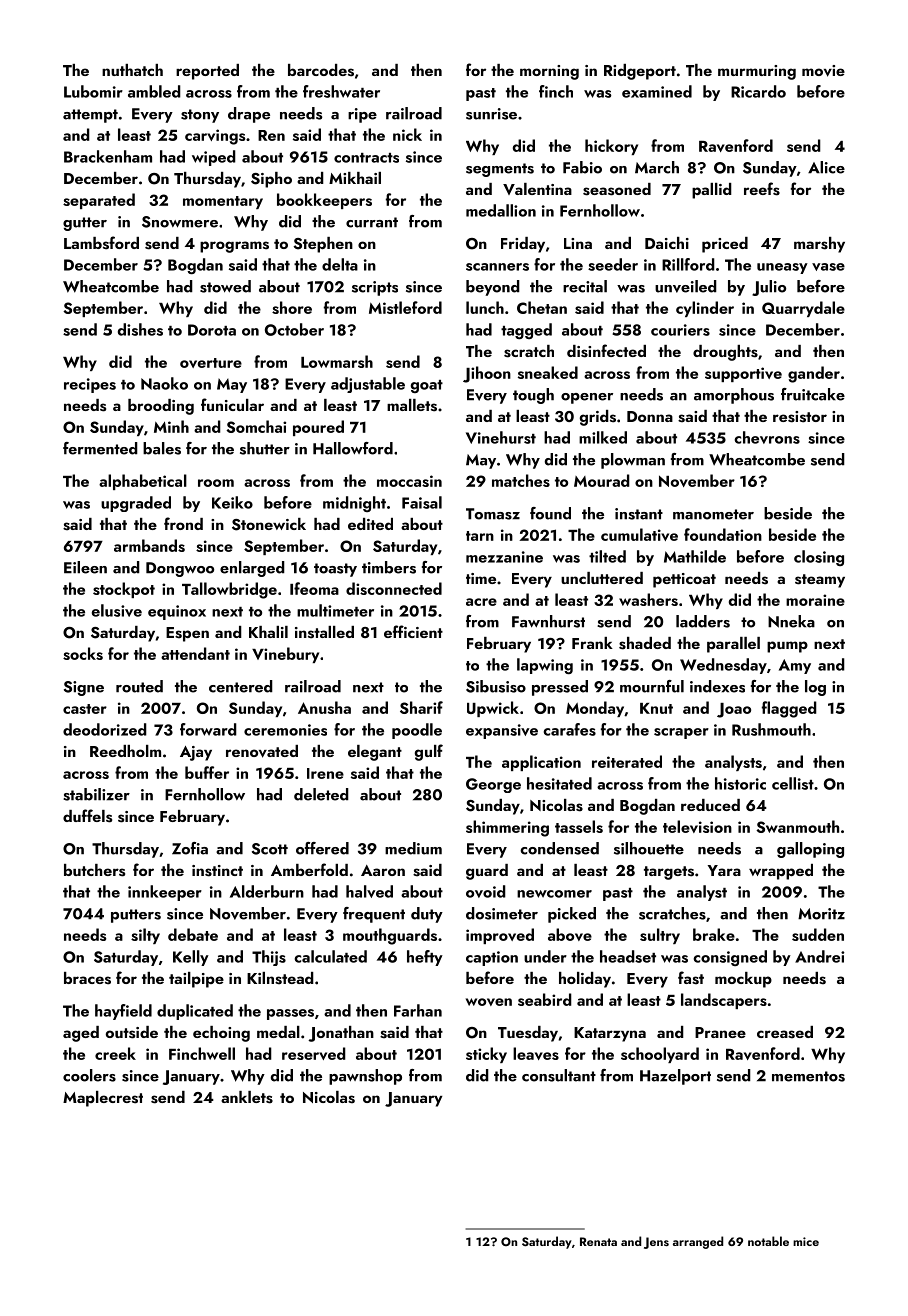 Image resolution: width=908 pixels, height=1316 pixels. Describe the element at coordinates (108, 156) in the screenshot. I see `Brackenham` at that location.
